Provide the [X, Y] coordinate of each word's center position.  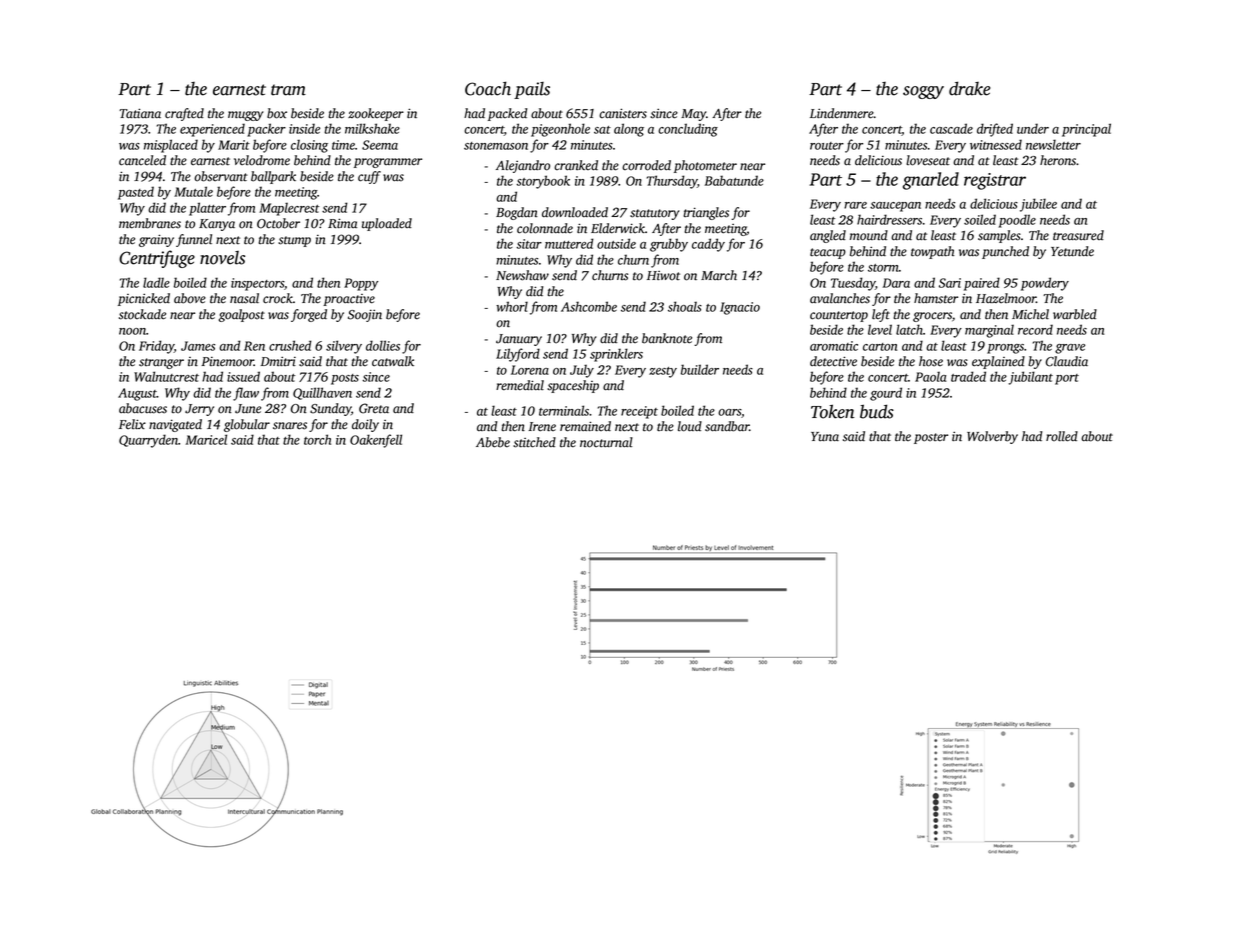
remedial [520, 385]
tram [288, 90]
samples [999, 236]
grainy [156, 240]
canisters [623, 113]
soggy [923, 92]
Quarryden [148, 441]
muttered [569, 243]
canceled [142, 160]
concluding [688, 130]
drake [969, 88]
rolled [1062, 436]
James [198, 346]
